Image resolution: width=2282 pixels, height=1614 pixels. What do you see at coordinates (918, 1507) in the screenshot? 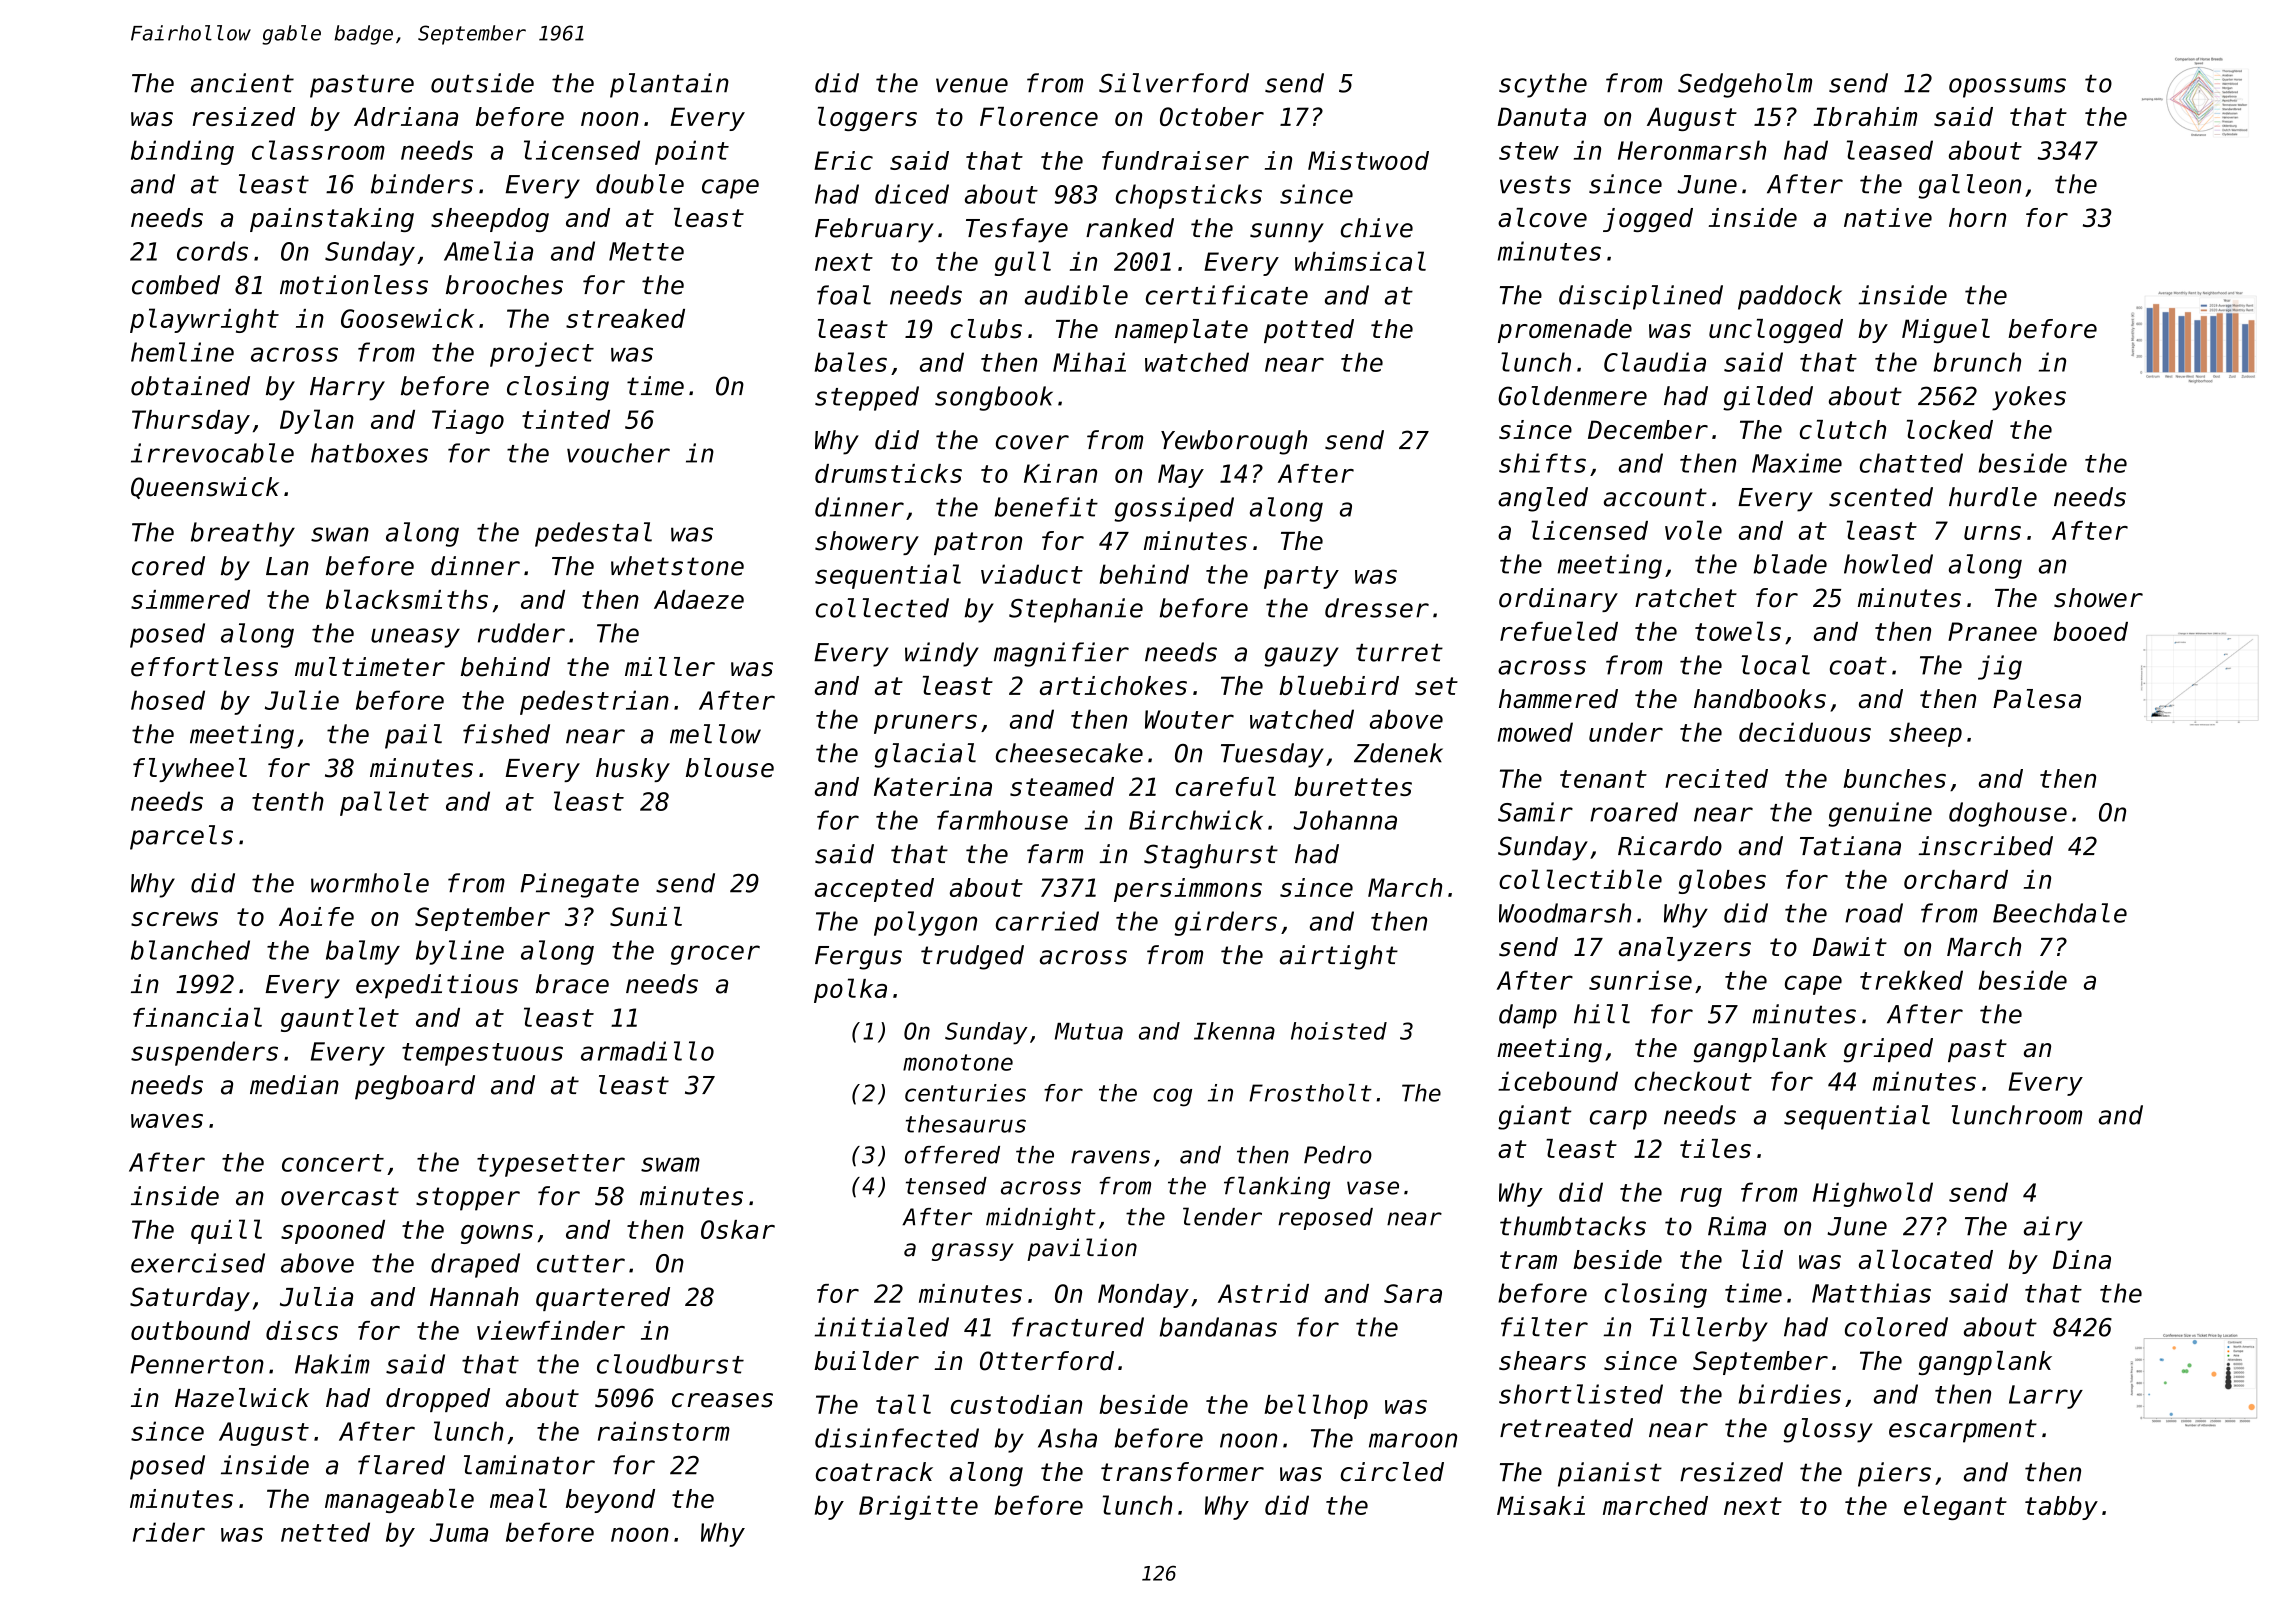
I see `Brigitte` at bounding box center [918, 1507].
